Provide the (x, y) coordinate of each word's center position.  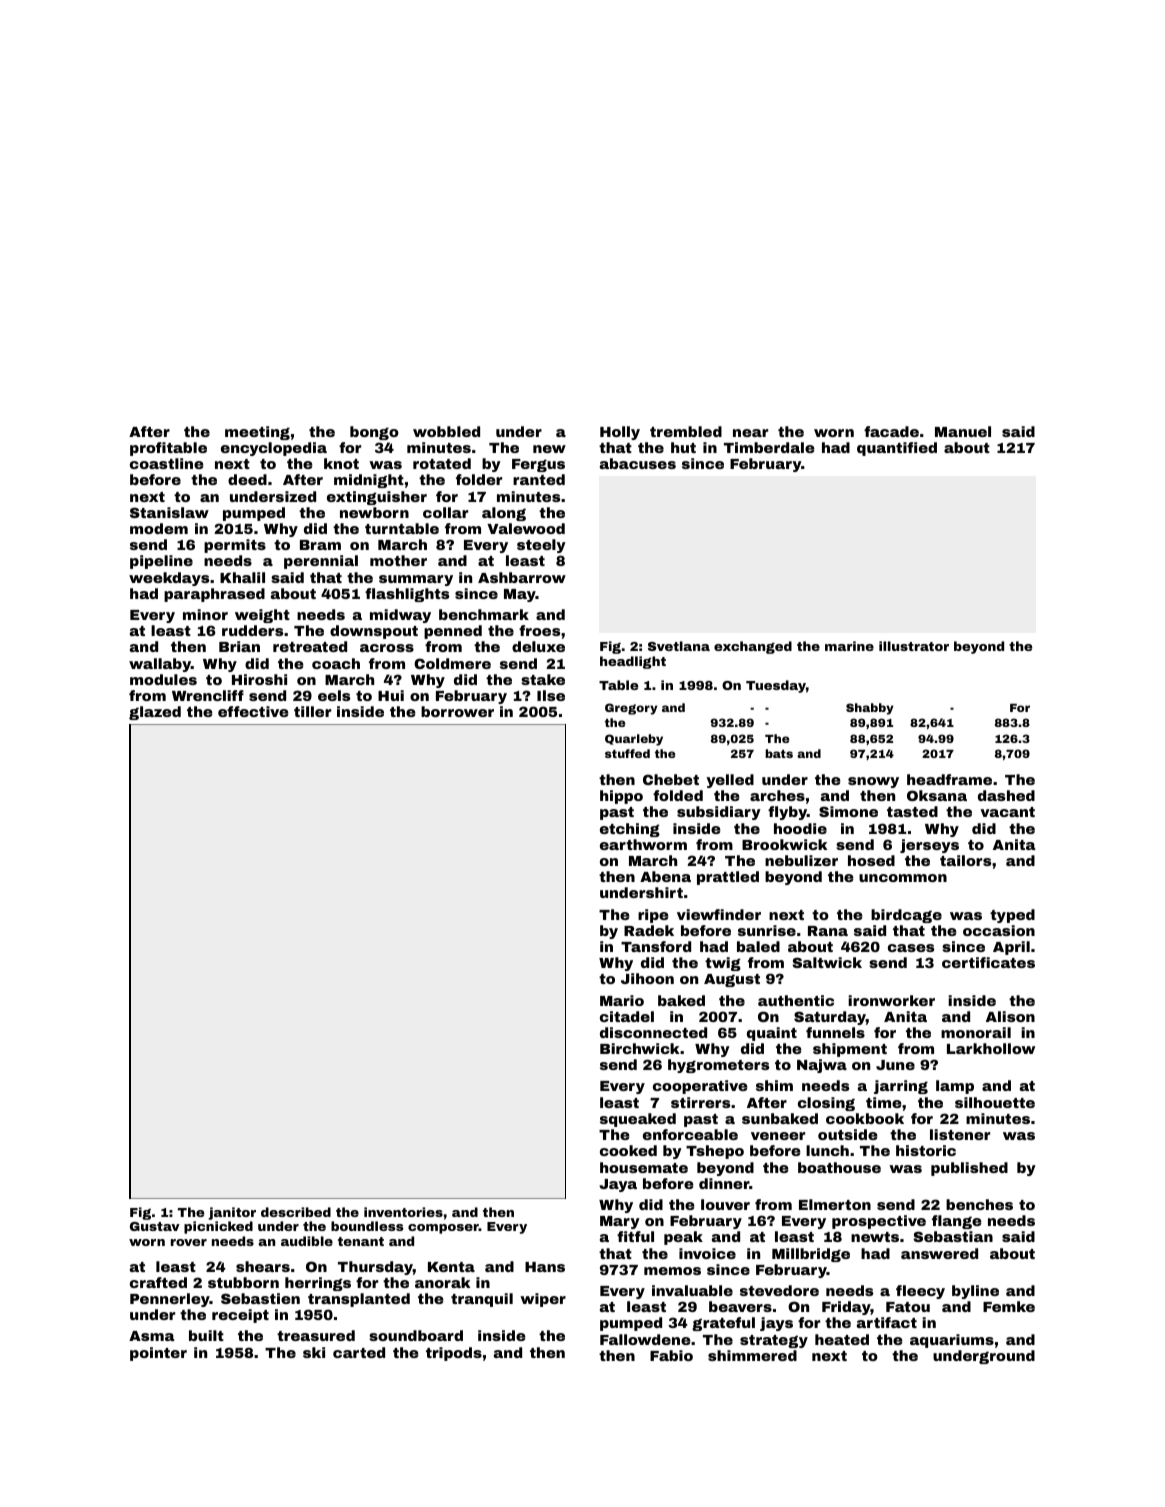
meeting (257, 433)
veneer (778, 1136)
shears (263, 1266)
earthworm (643, 844)
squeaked (638, 1120)
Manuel (963, 431)
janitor (232, 1213)
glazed (155, 713)
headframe (949, 779)
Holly (620, 433)
